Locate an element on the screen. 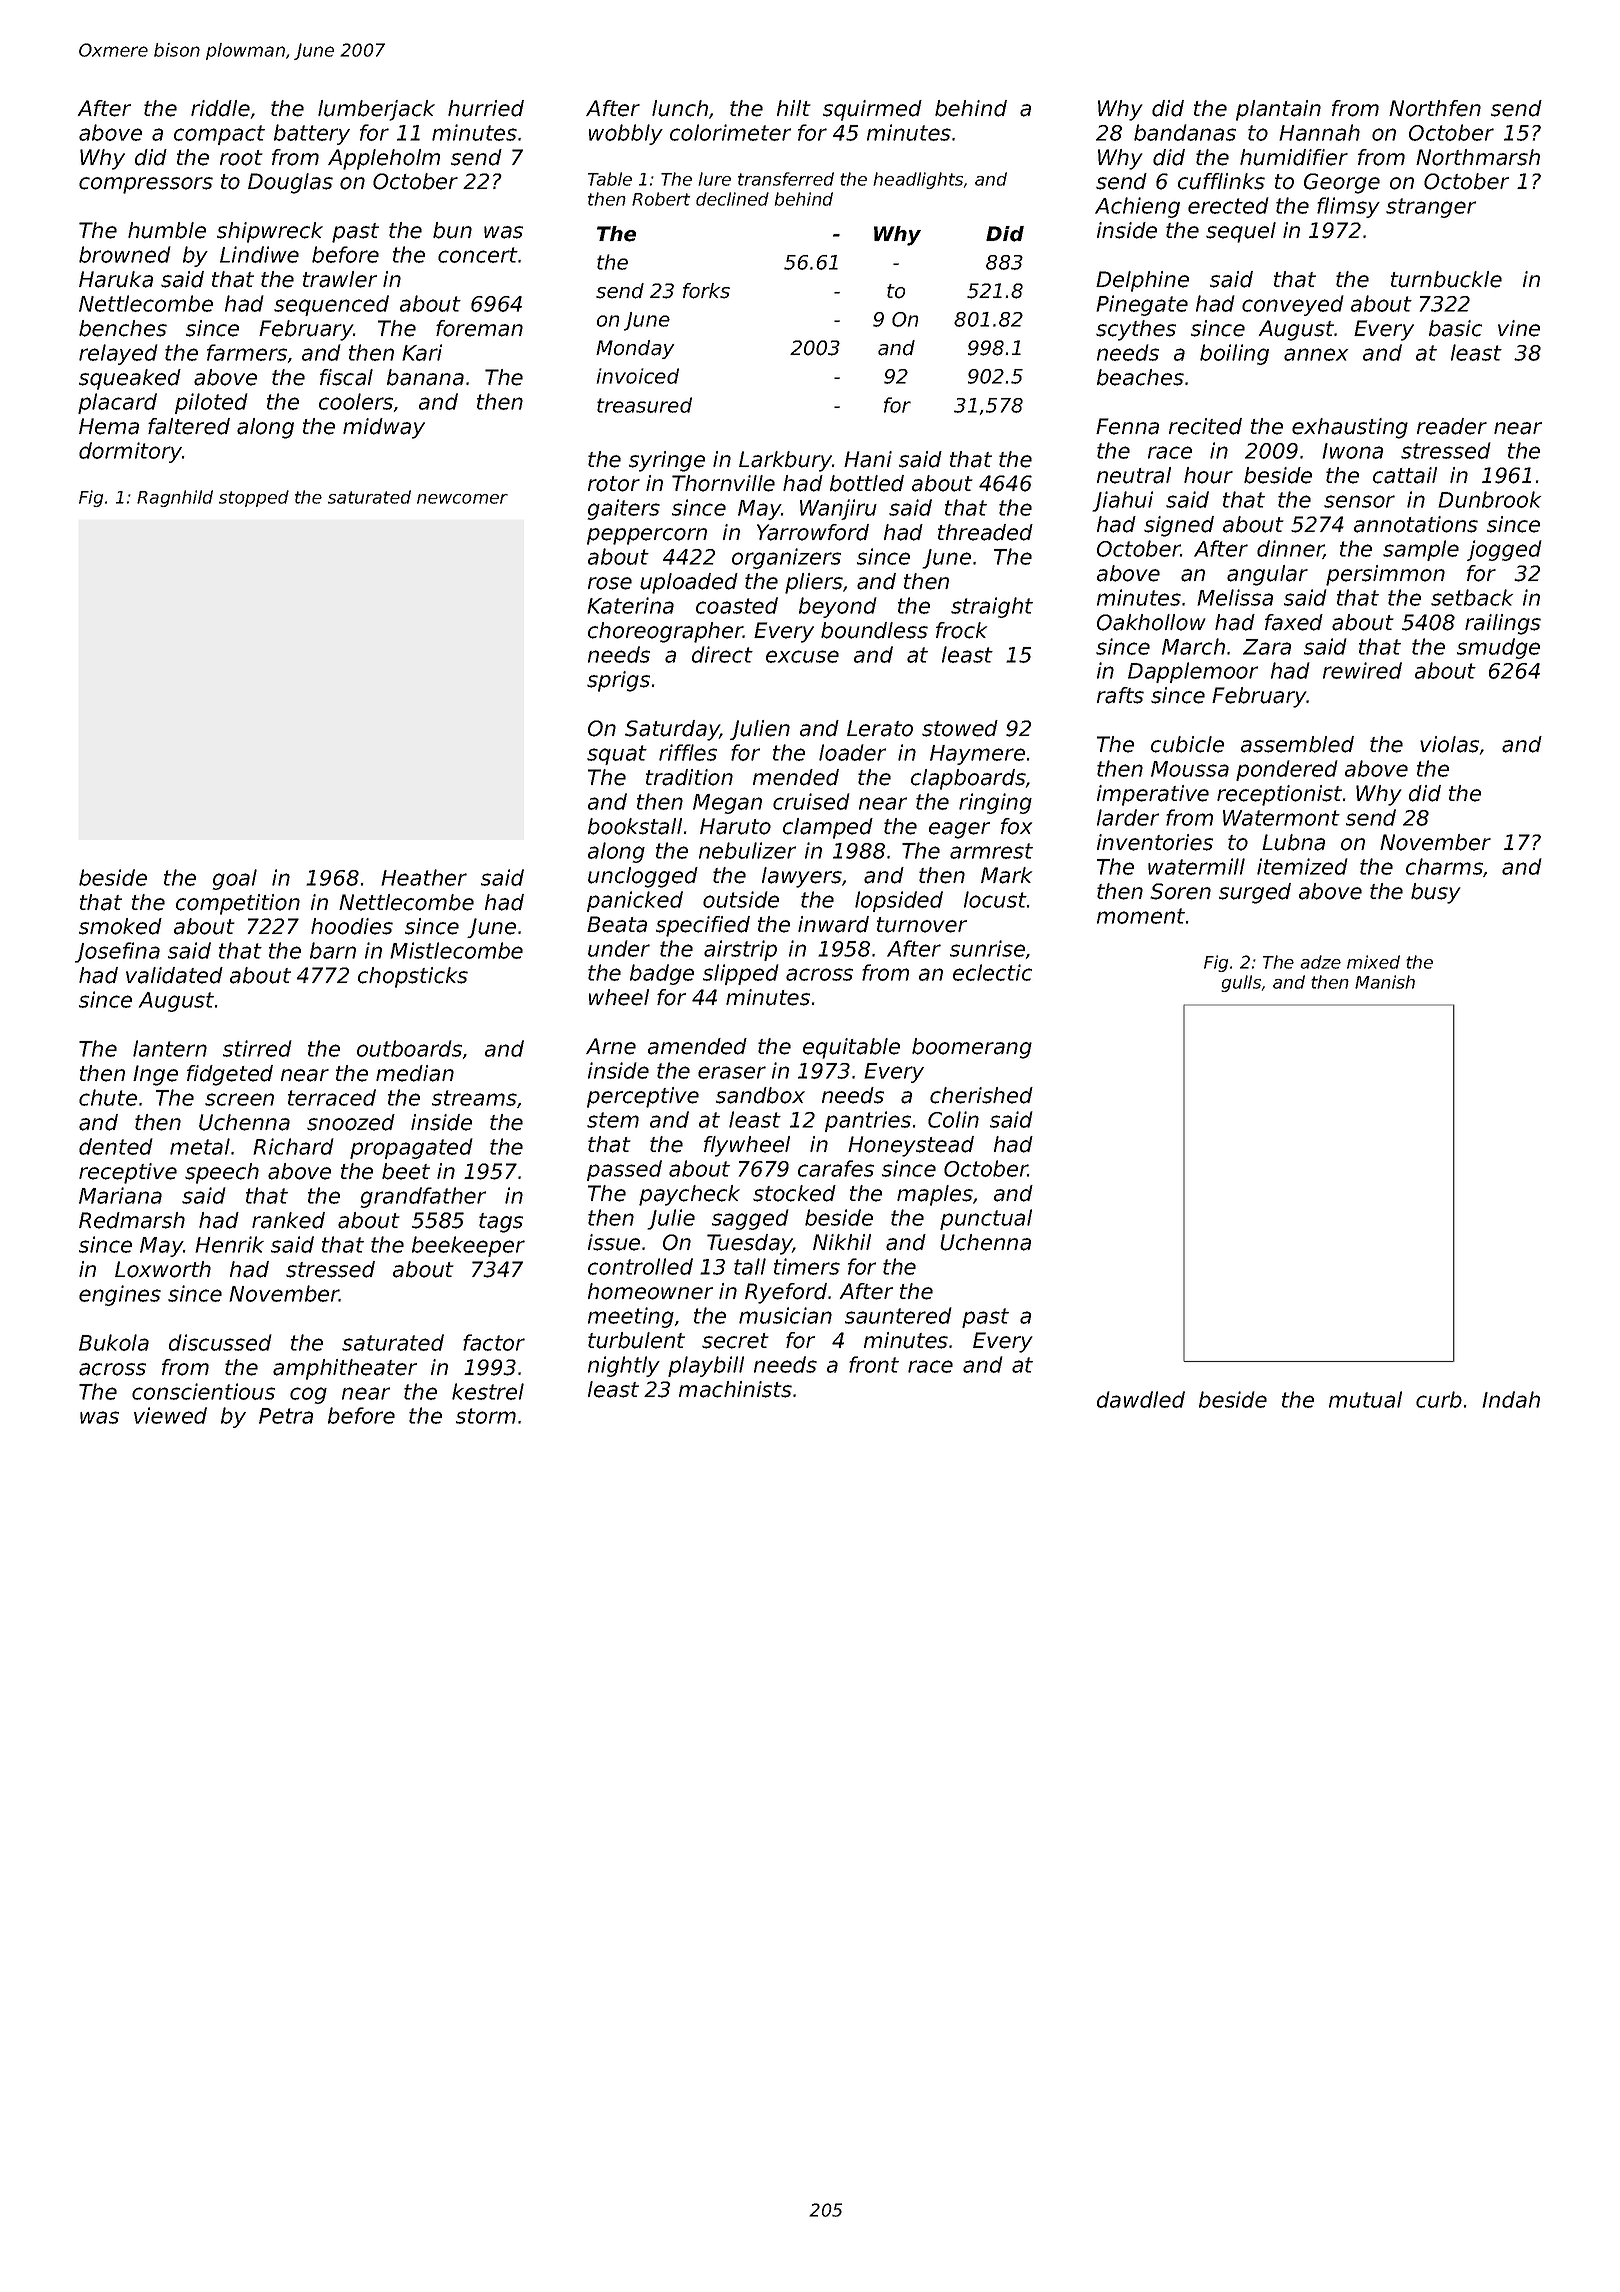 This screenshot has height=2292, width=1620. viewed is located at coordinates (170, 1415).
